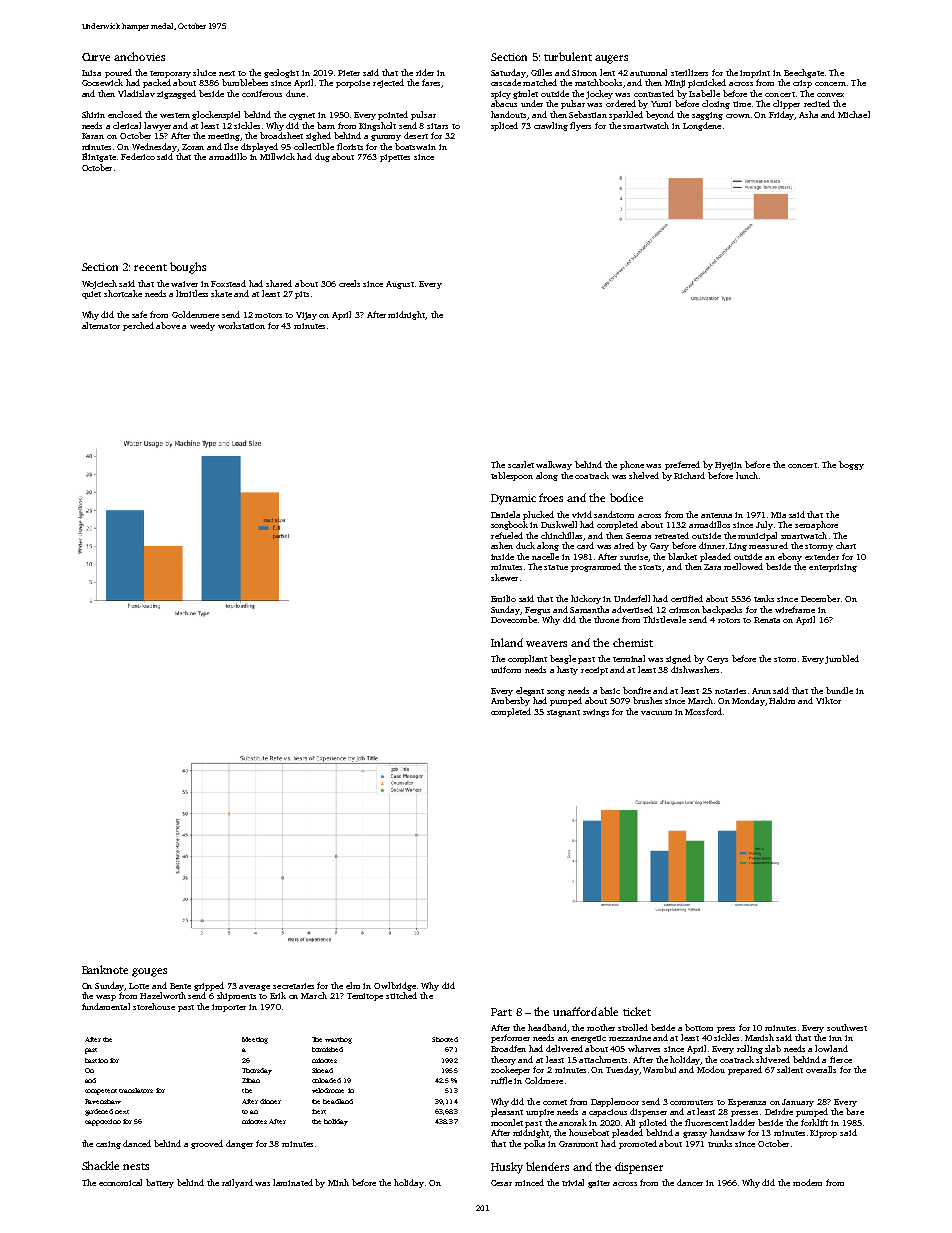  Describe the element at coordinates (747, 475) in the document. I see `lunch` at that location.
